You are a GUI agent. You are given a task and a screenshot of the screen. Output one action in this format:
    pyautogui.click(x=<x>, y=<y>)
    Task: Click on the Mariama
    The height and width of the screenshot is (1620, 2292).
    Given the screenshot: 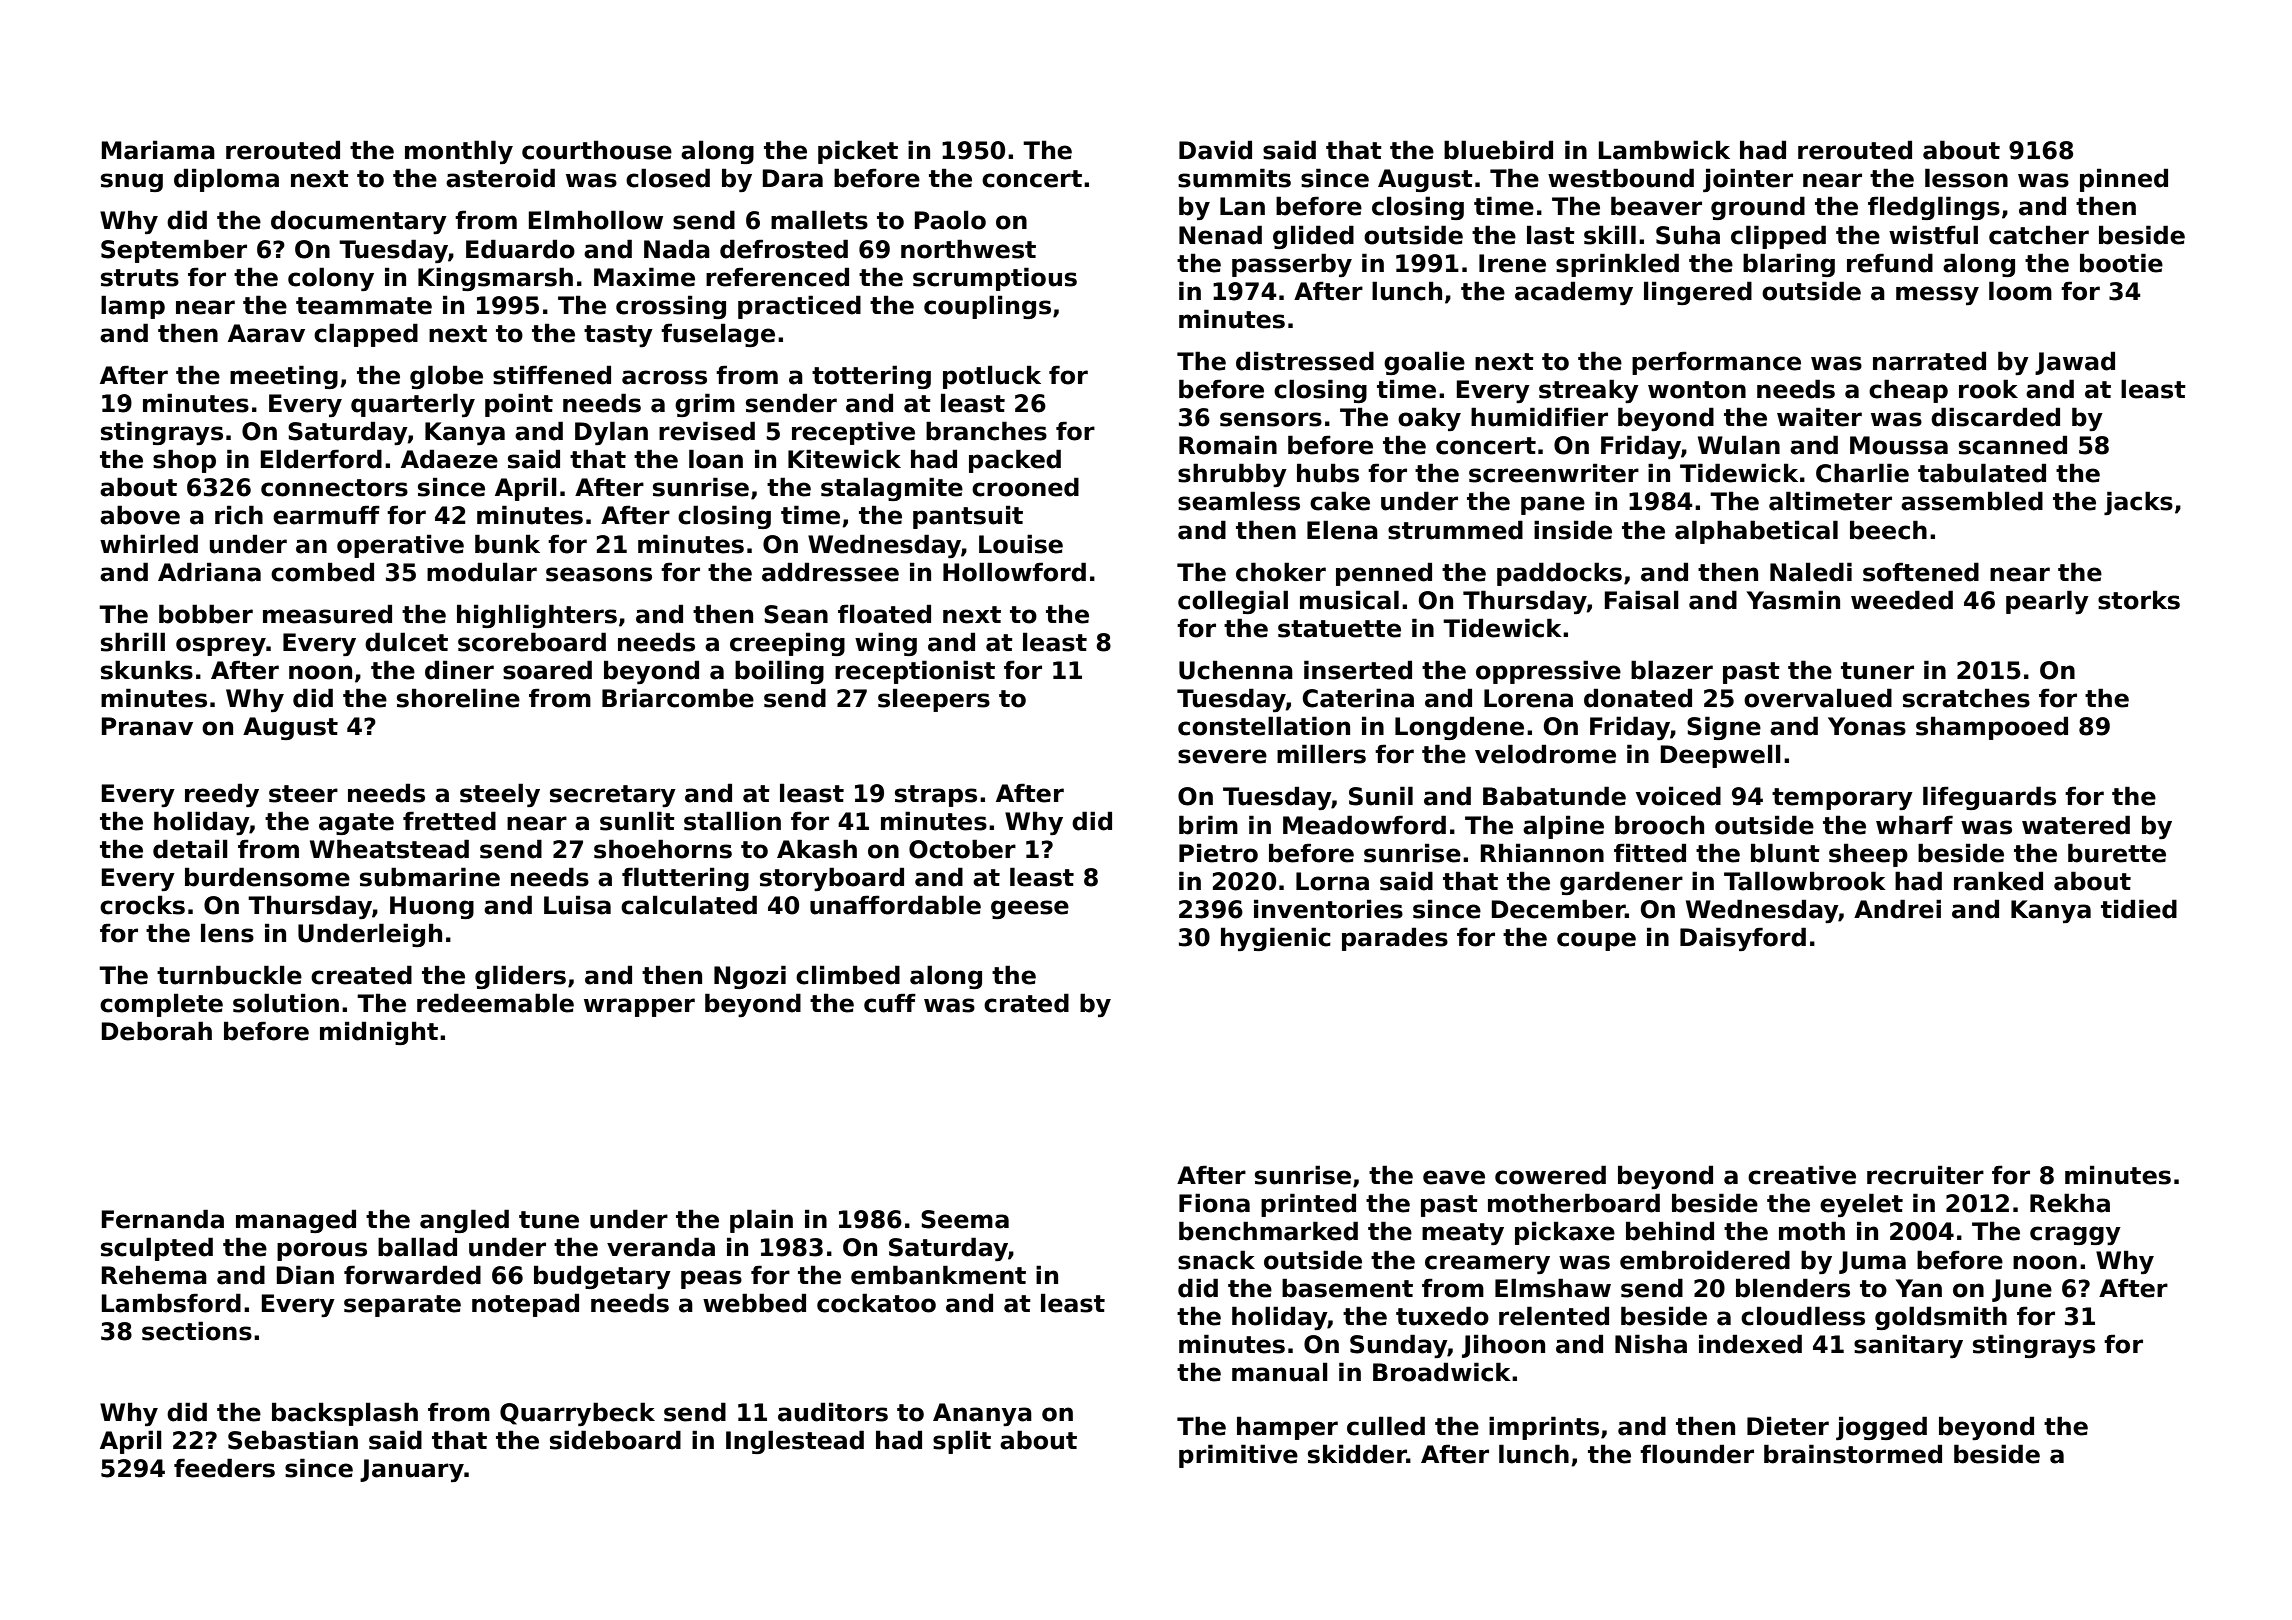 What is the action you would take?
    pyautogui.click(x=158, y=150)
